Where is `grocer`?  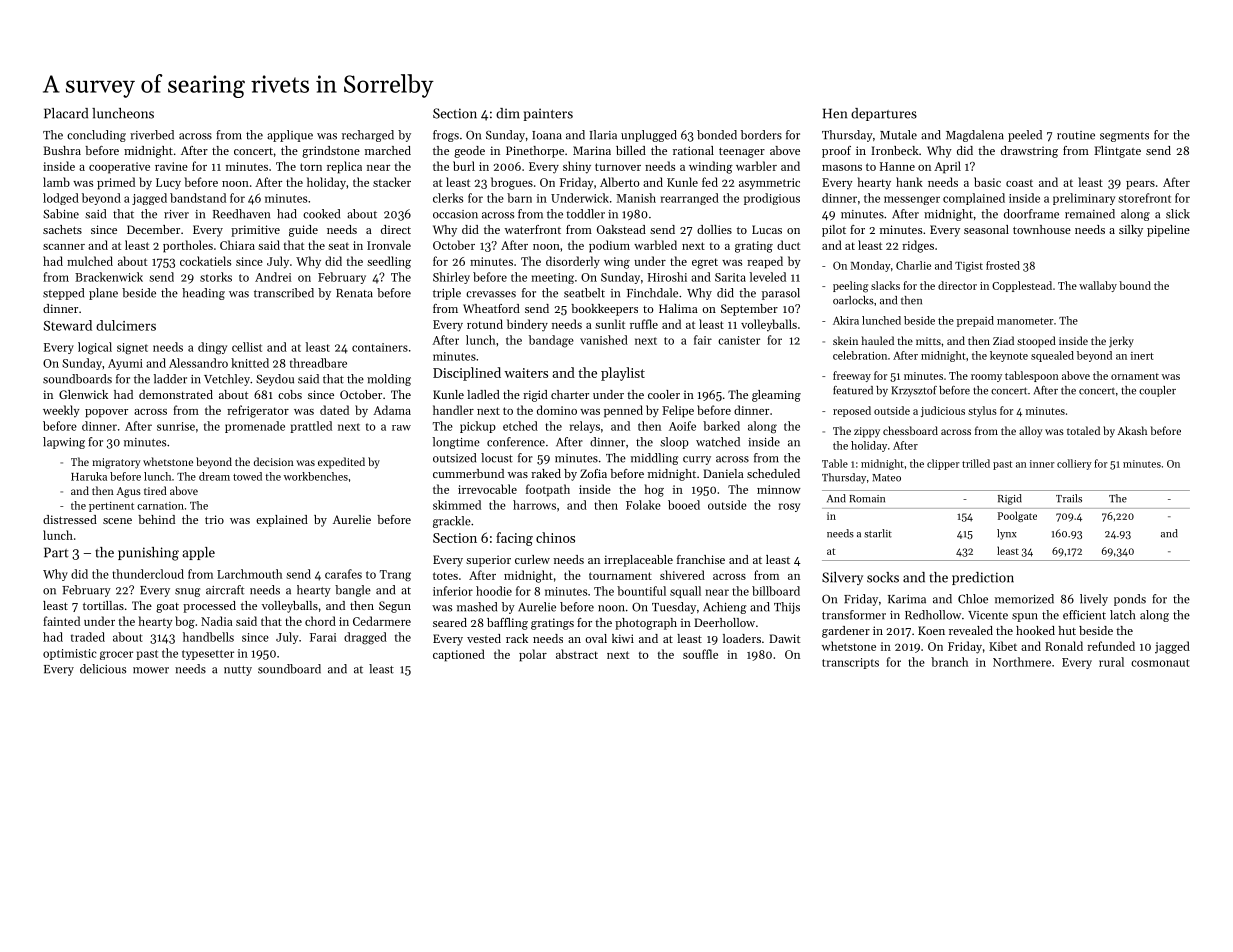 grocer is located at coordinates (116, 655).
